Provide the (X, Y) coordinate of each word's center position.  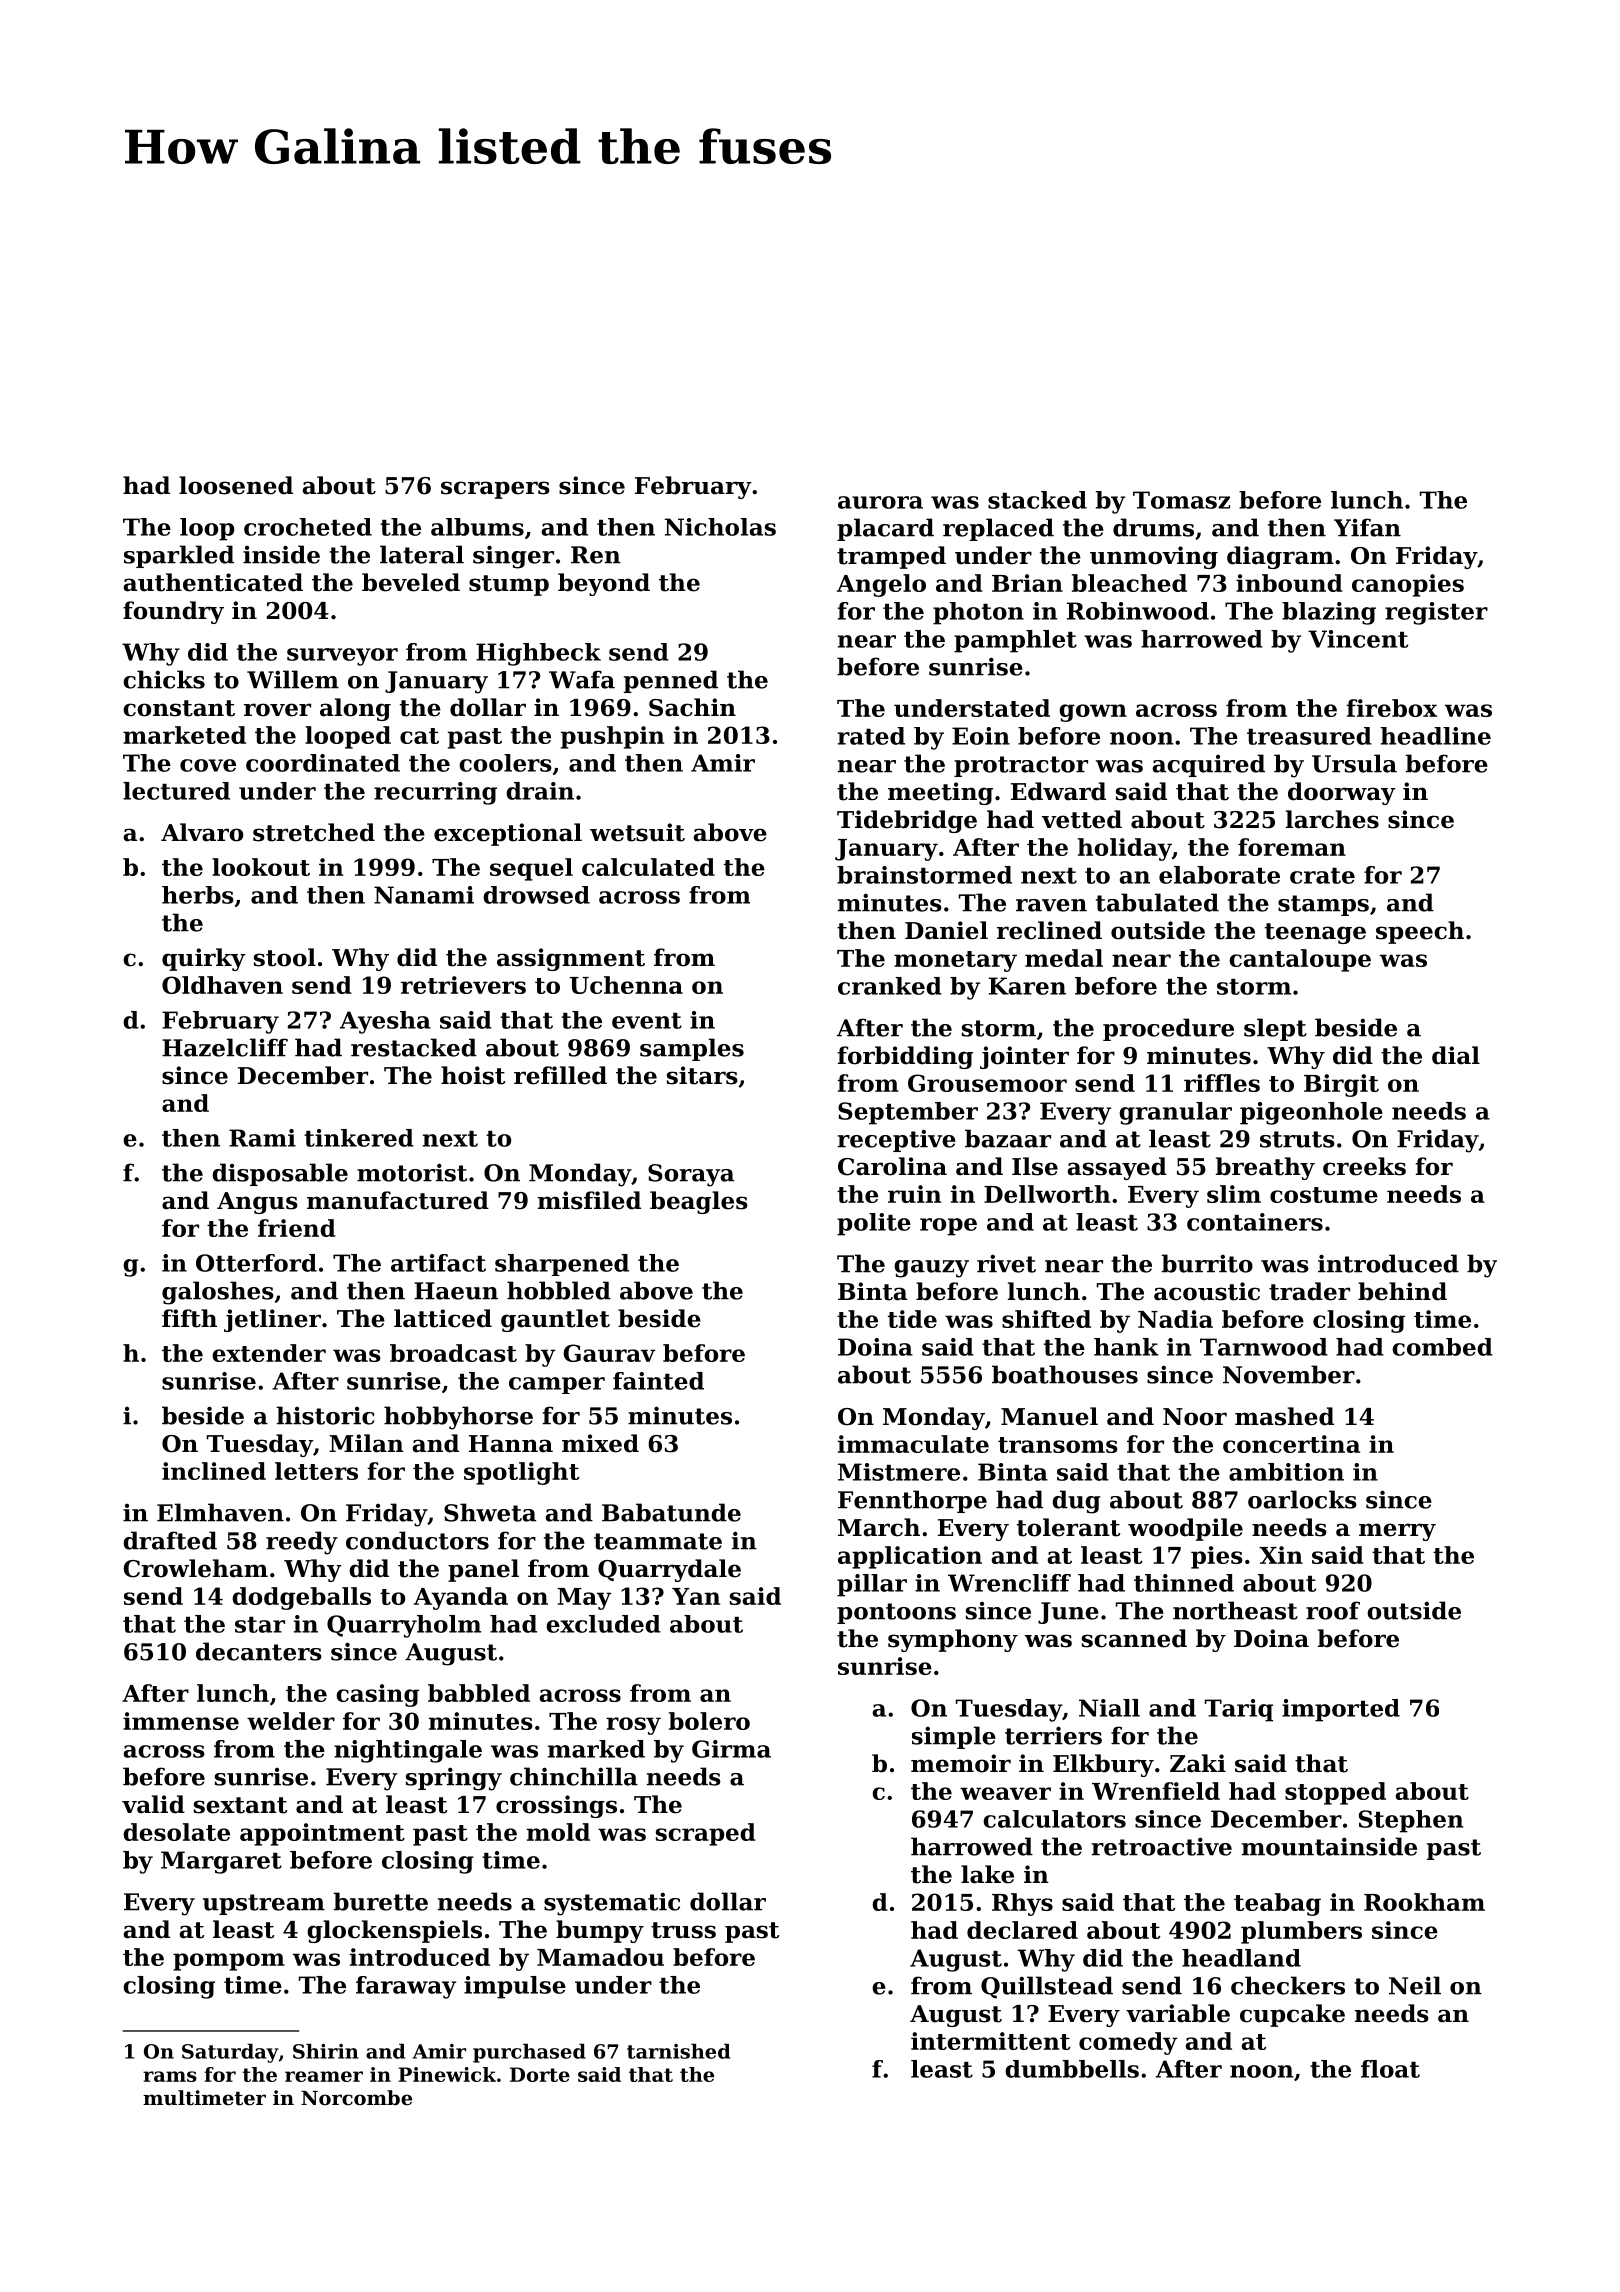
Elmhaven (220, 1512)
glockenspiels (394, 1931)
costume (1324, 1195)
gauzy (931, 1269)
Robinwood (1138, 611)
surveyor (342, 657)
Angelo (881, 585)
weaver (1005, 1793)
